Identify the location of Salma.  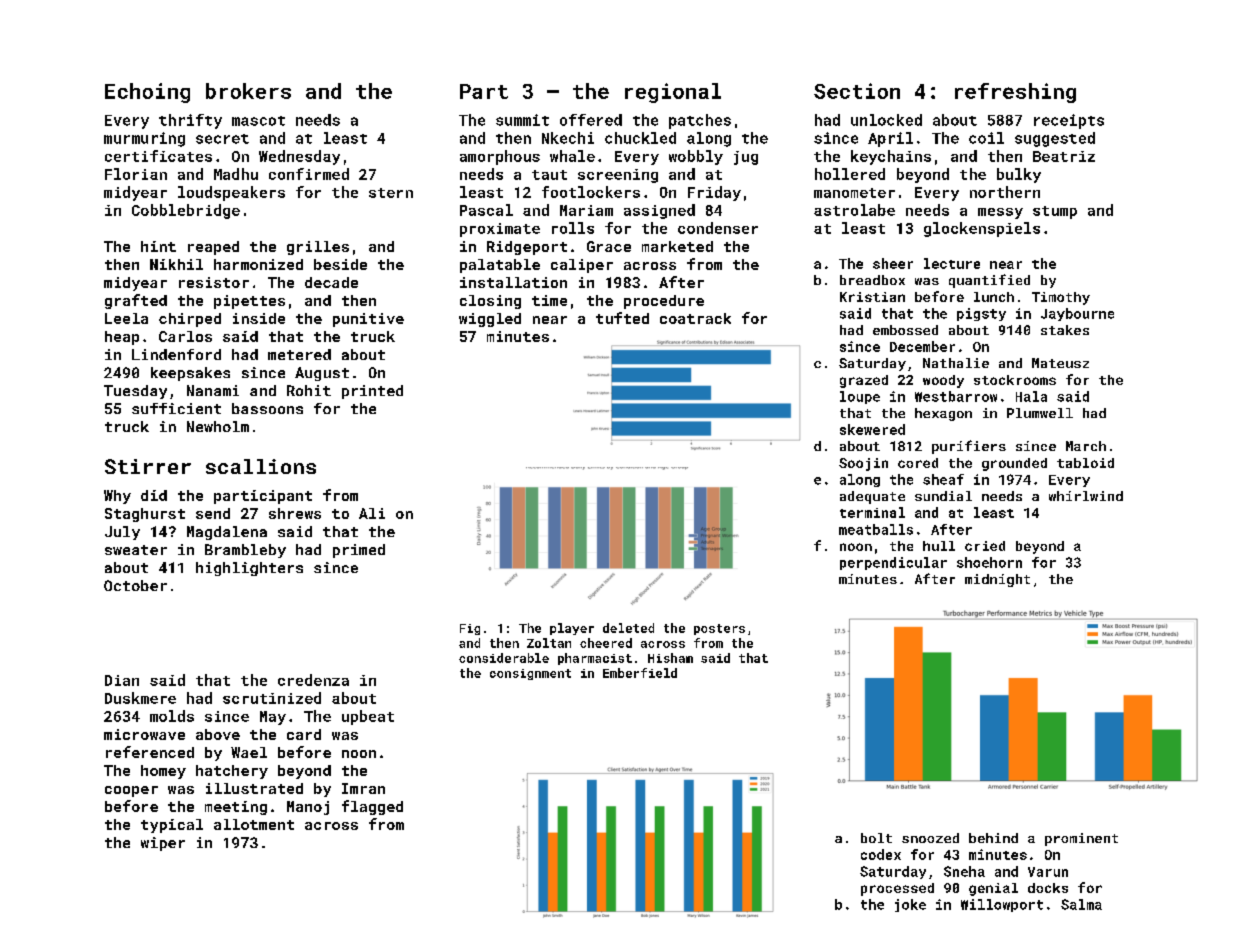
(1081, 904).
